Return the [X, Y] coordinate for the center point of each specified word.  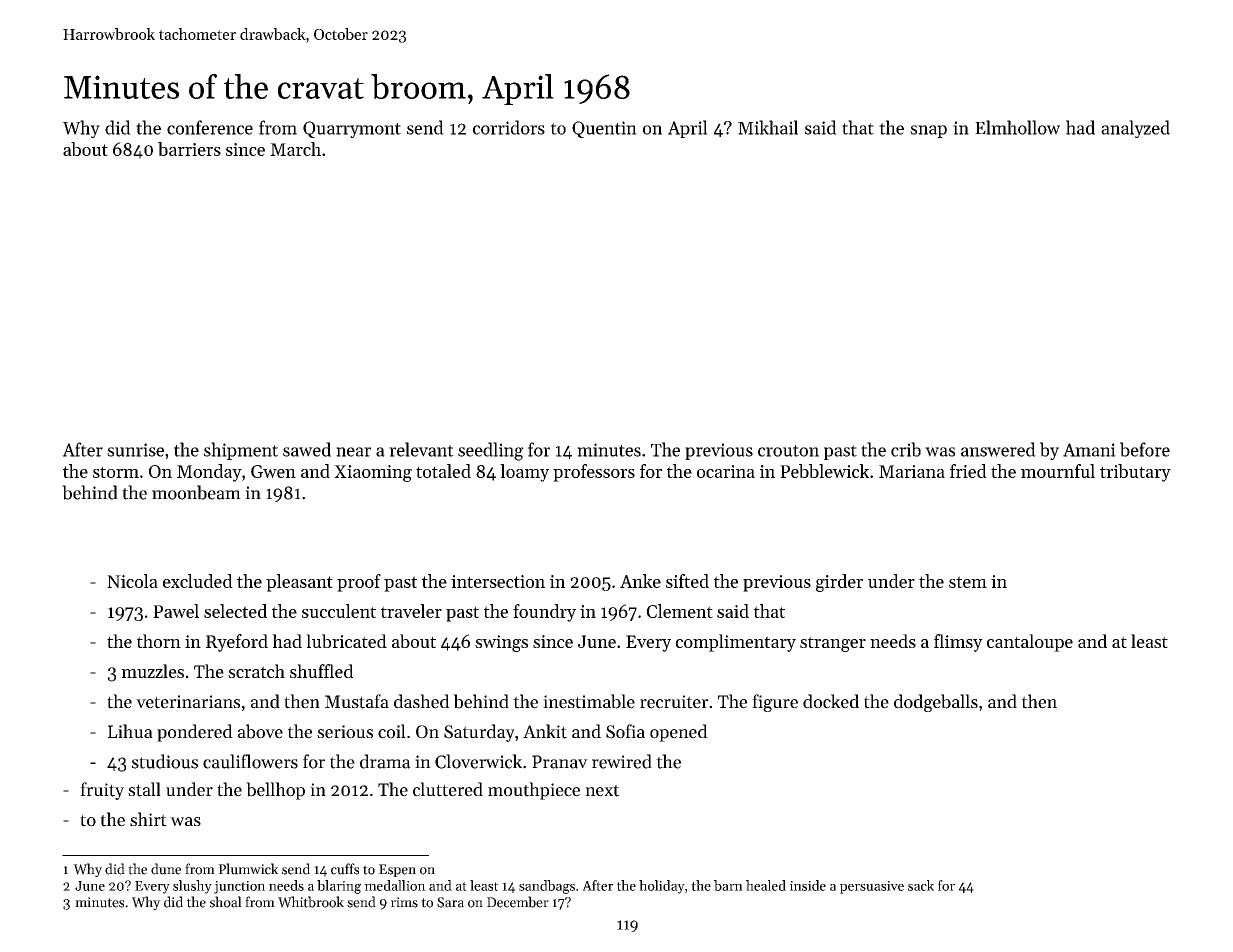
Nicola [132, 581]
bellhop [275, 791]
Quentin [604, 129]
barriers [189, 149]
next [602, 791]
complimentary [736, 643]
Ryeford [237, 643]
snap [928, 131]
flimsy [958, 643]
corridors [509, 127]
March [295, 149]
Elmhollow [1017, 127]
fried [968, 471]
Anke [640, 581]
